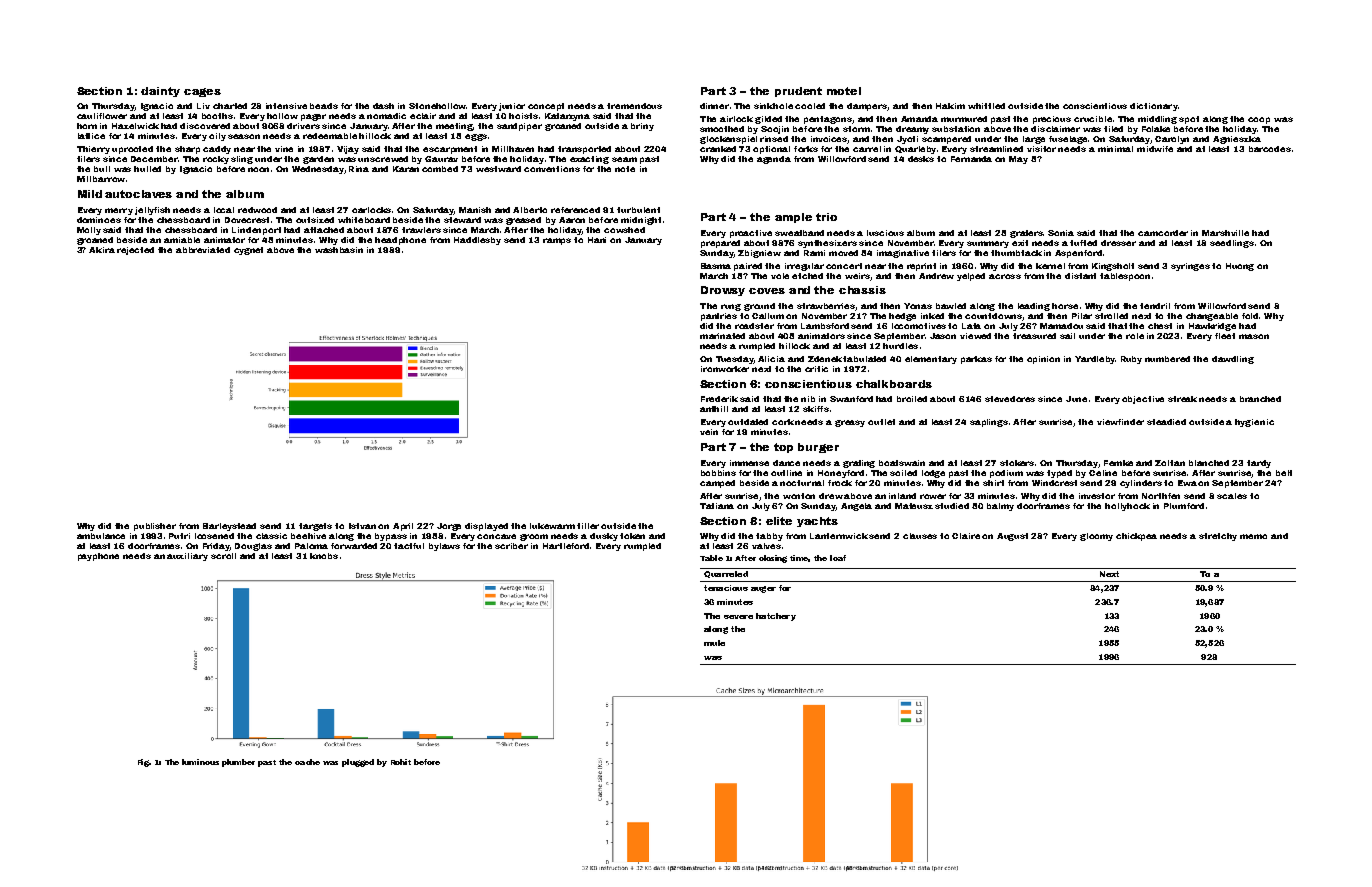 The height and width of the document is (887, 1372). I want to click on ample, so click(793, 218).
